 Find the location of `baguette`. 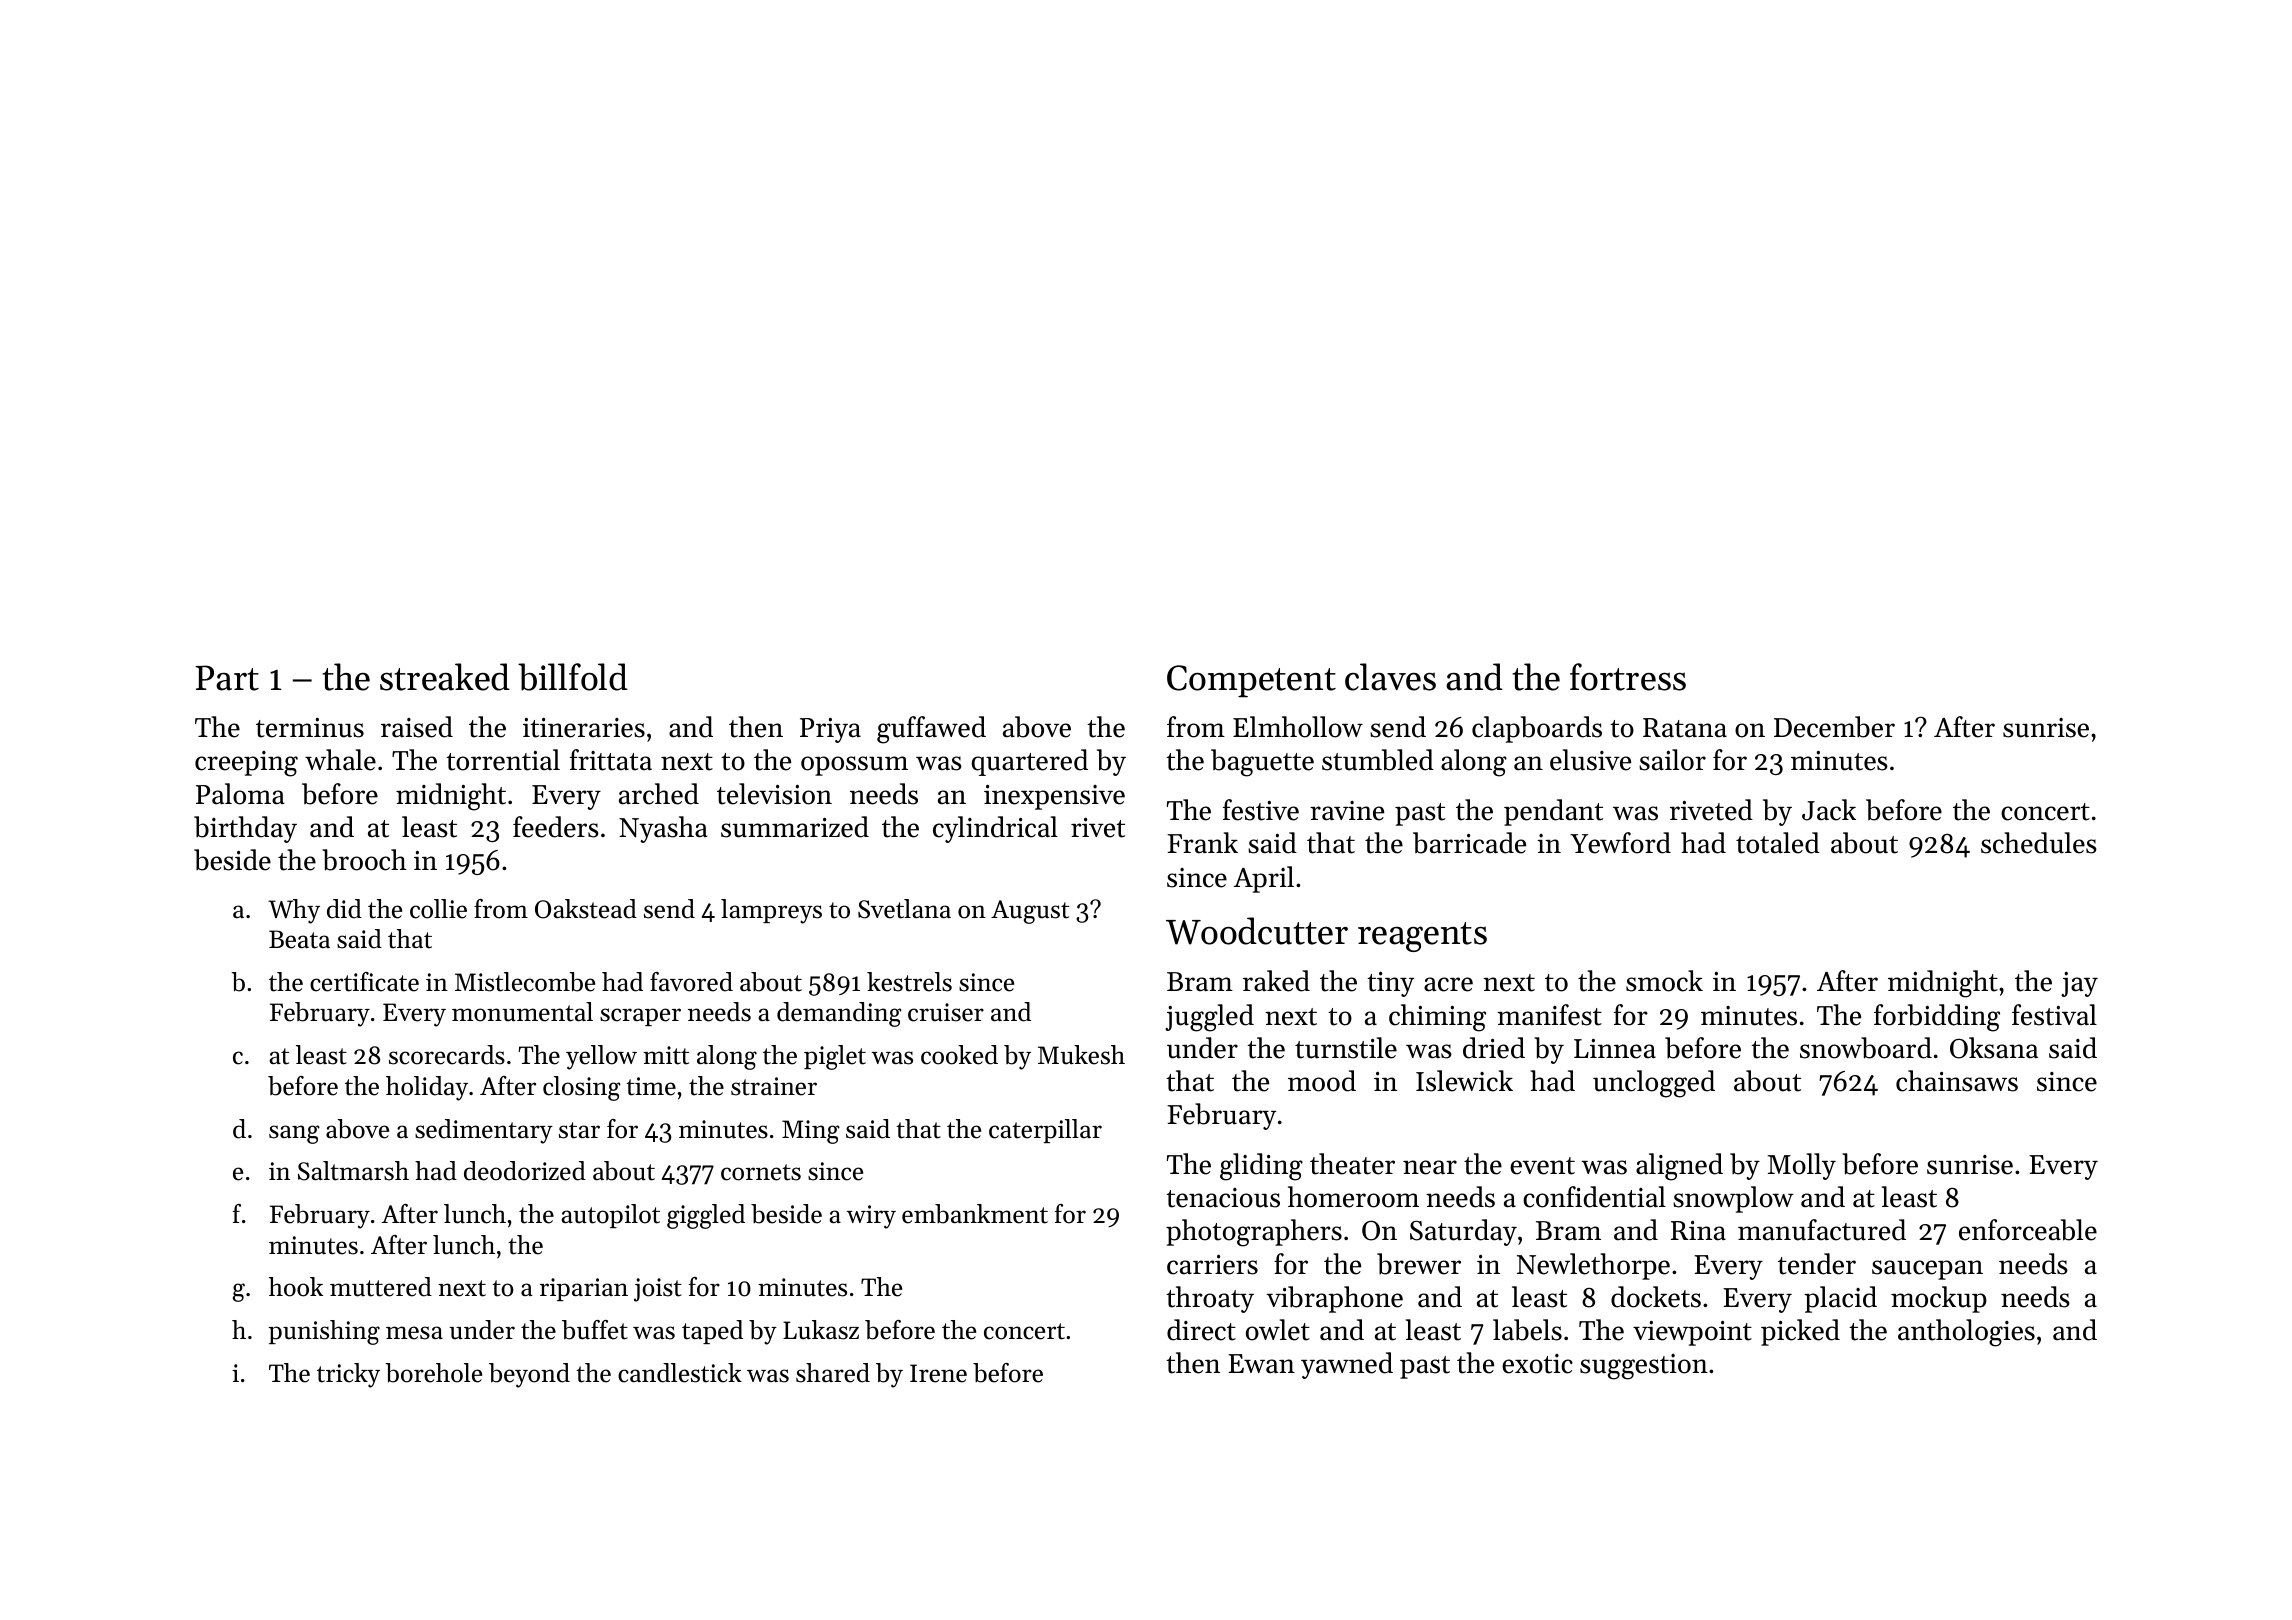

baguette is located at coordinates (1262, 763).
